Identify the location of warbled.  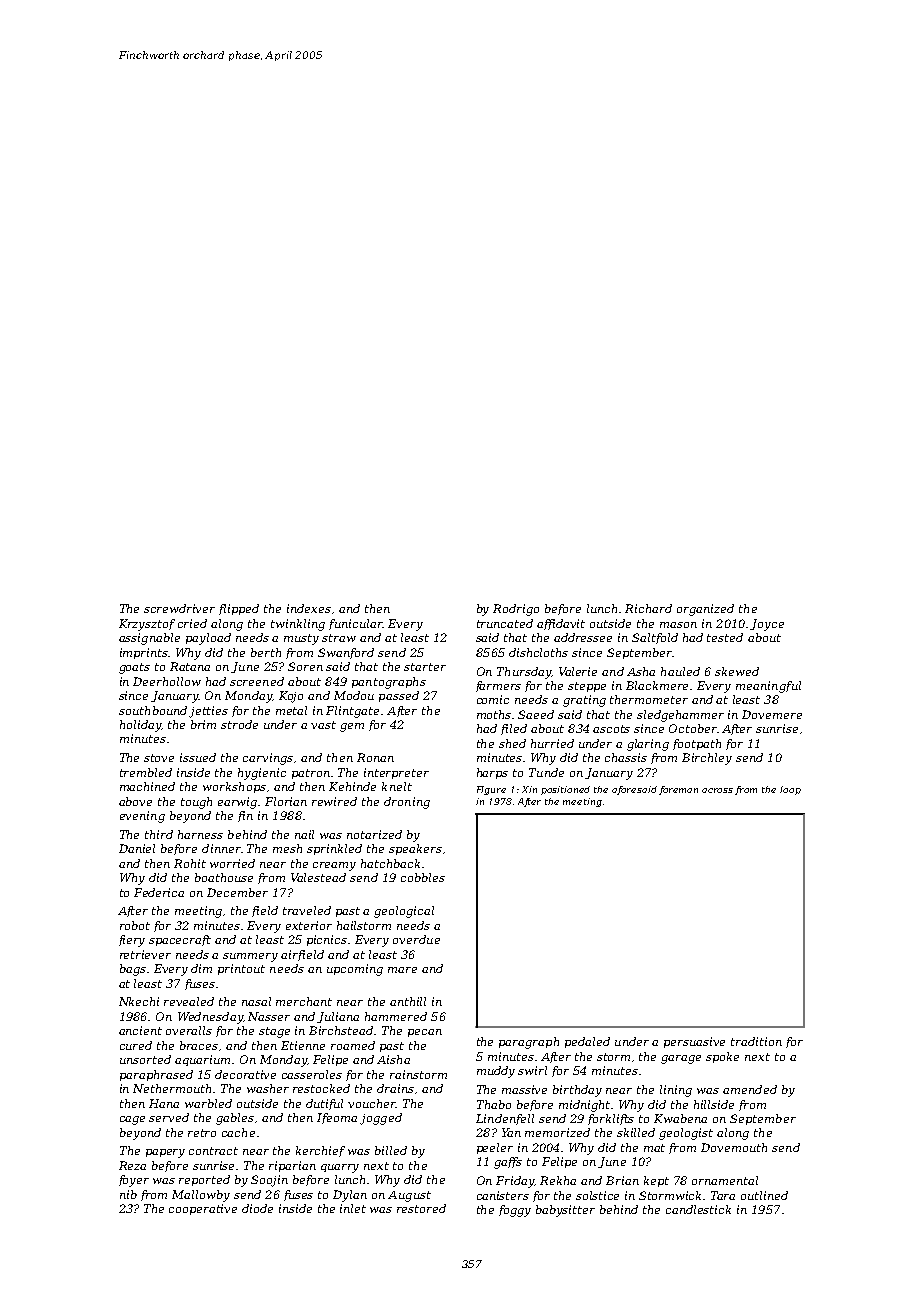
(208, 1103).
